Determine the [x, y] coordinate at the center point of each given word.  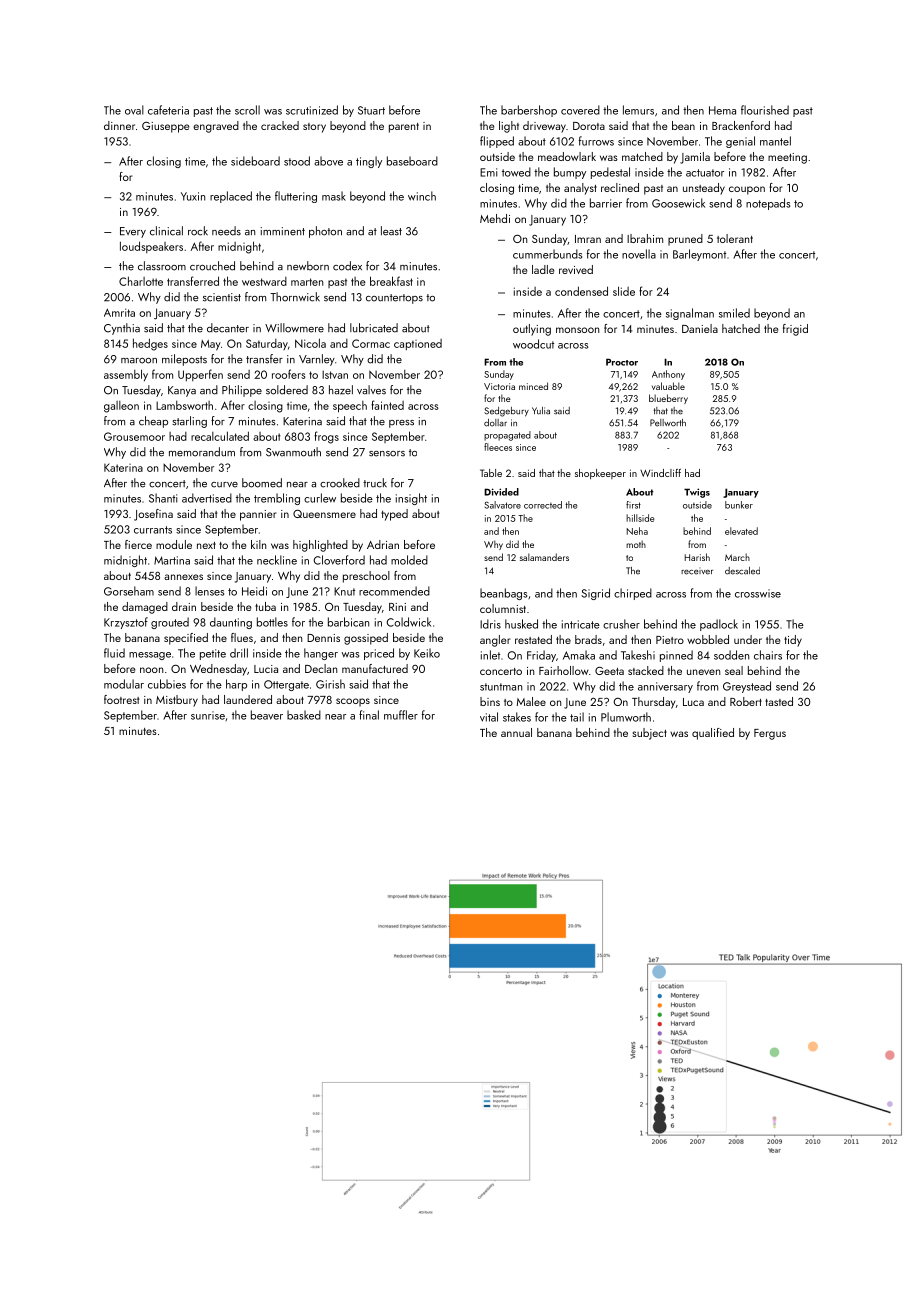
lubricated [374, 328]
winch [422, 196]
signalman [690, 314]
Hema [722, 110]
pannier [258, 515]
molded [409, 560]
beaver [267, 715]
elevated [741, 531]
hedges [150, 344]
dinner [119, 125]
